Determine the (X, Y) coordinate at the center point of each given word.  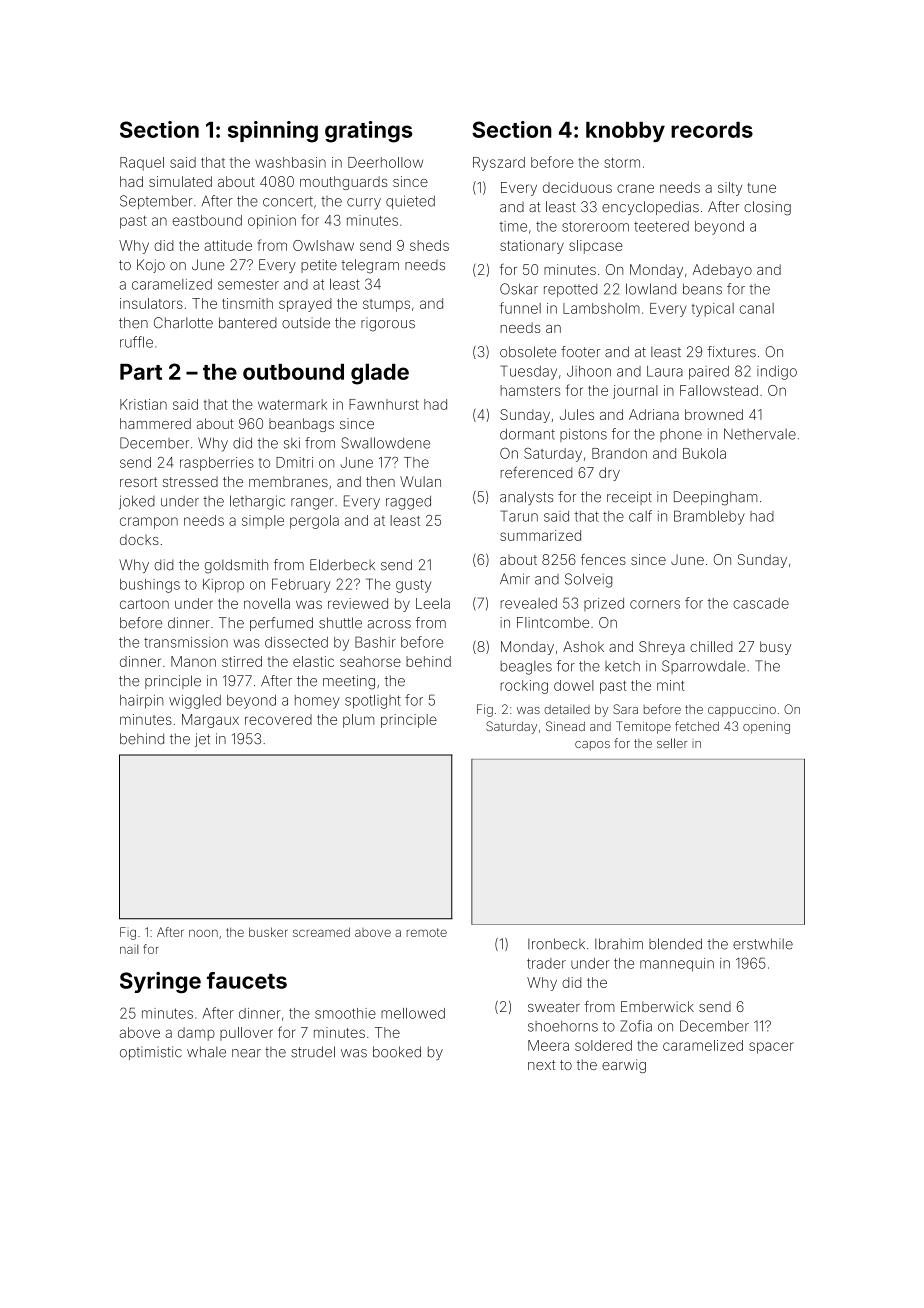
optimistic (151, 1053)
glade (380, 374)
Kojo (151, 266)
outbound (293, 372)
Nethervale (760, 434)
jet (202, 740)
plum (358, 721)
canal (757, 308)
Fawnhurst (384, 404)
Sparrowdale (704, 667)
